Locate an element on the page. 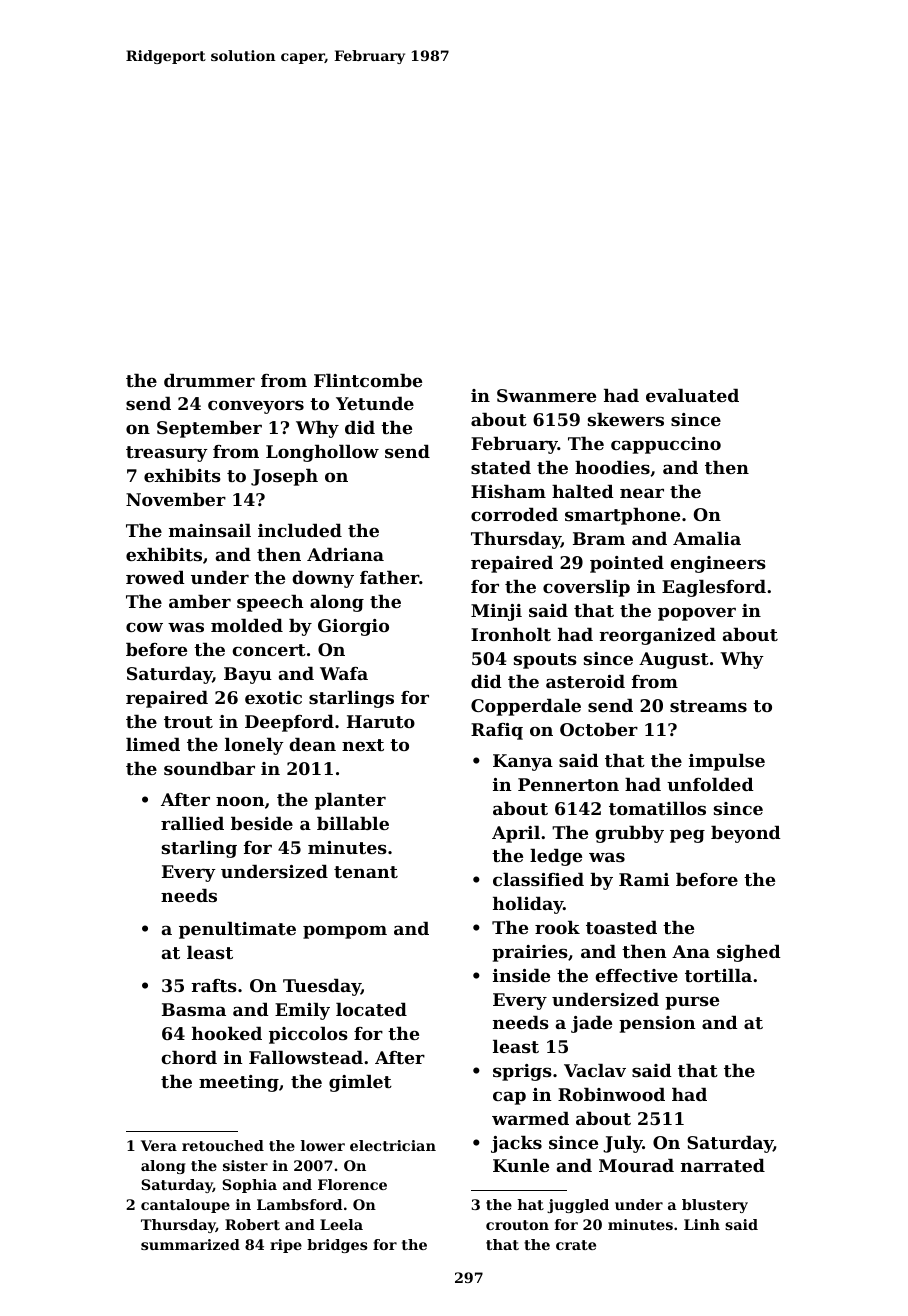  Flintcombe is located at coordinates (368, 380).
